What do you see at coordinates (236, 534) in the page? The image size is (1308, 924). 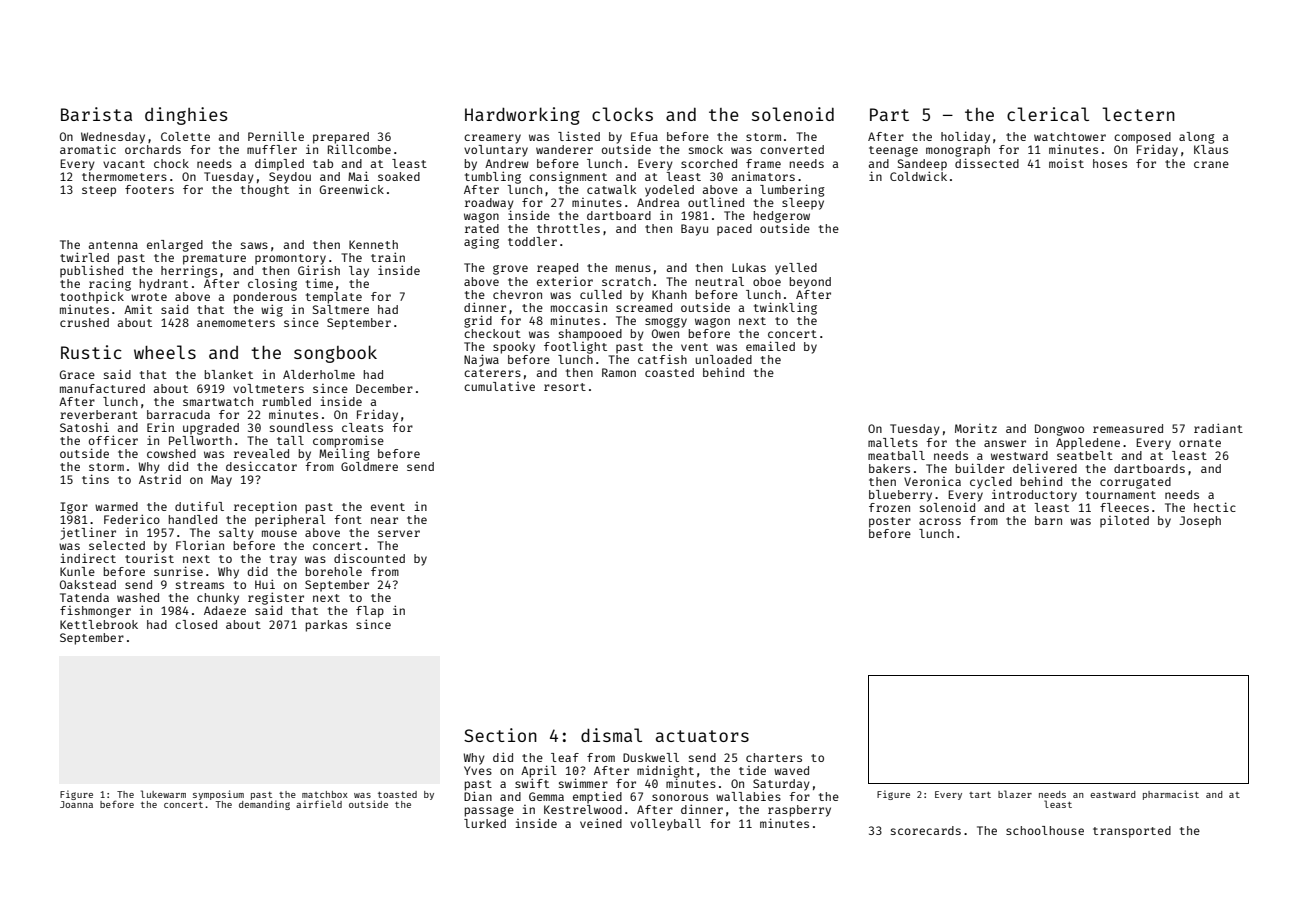 I see `salty` at bounding box center [236, 534].
